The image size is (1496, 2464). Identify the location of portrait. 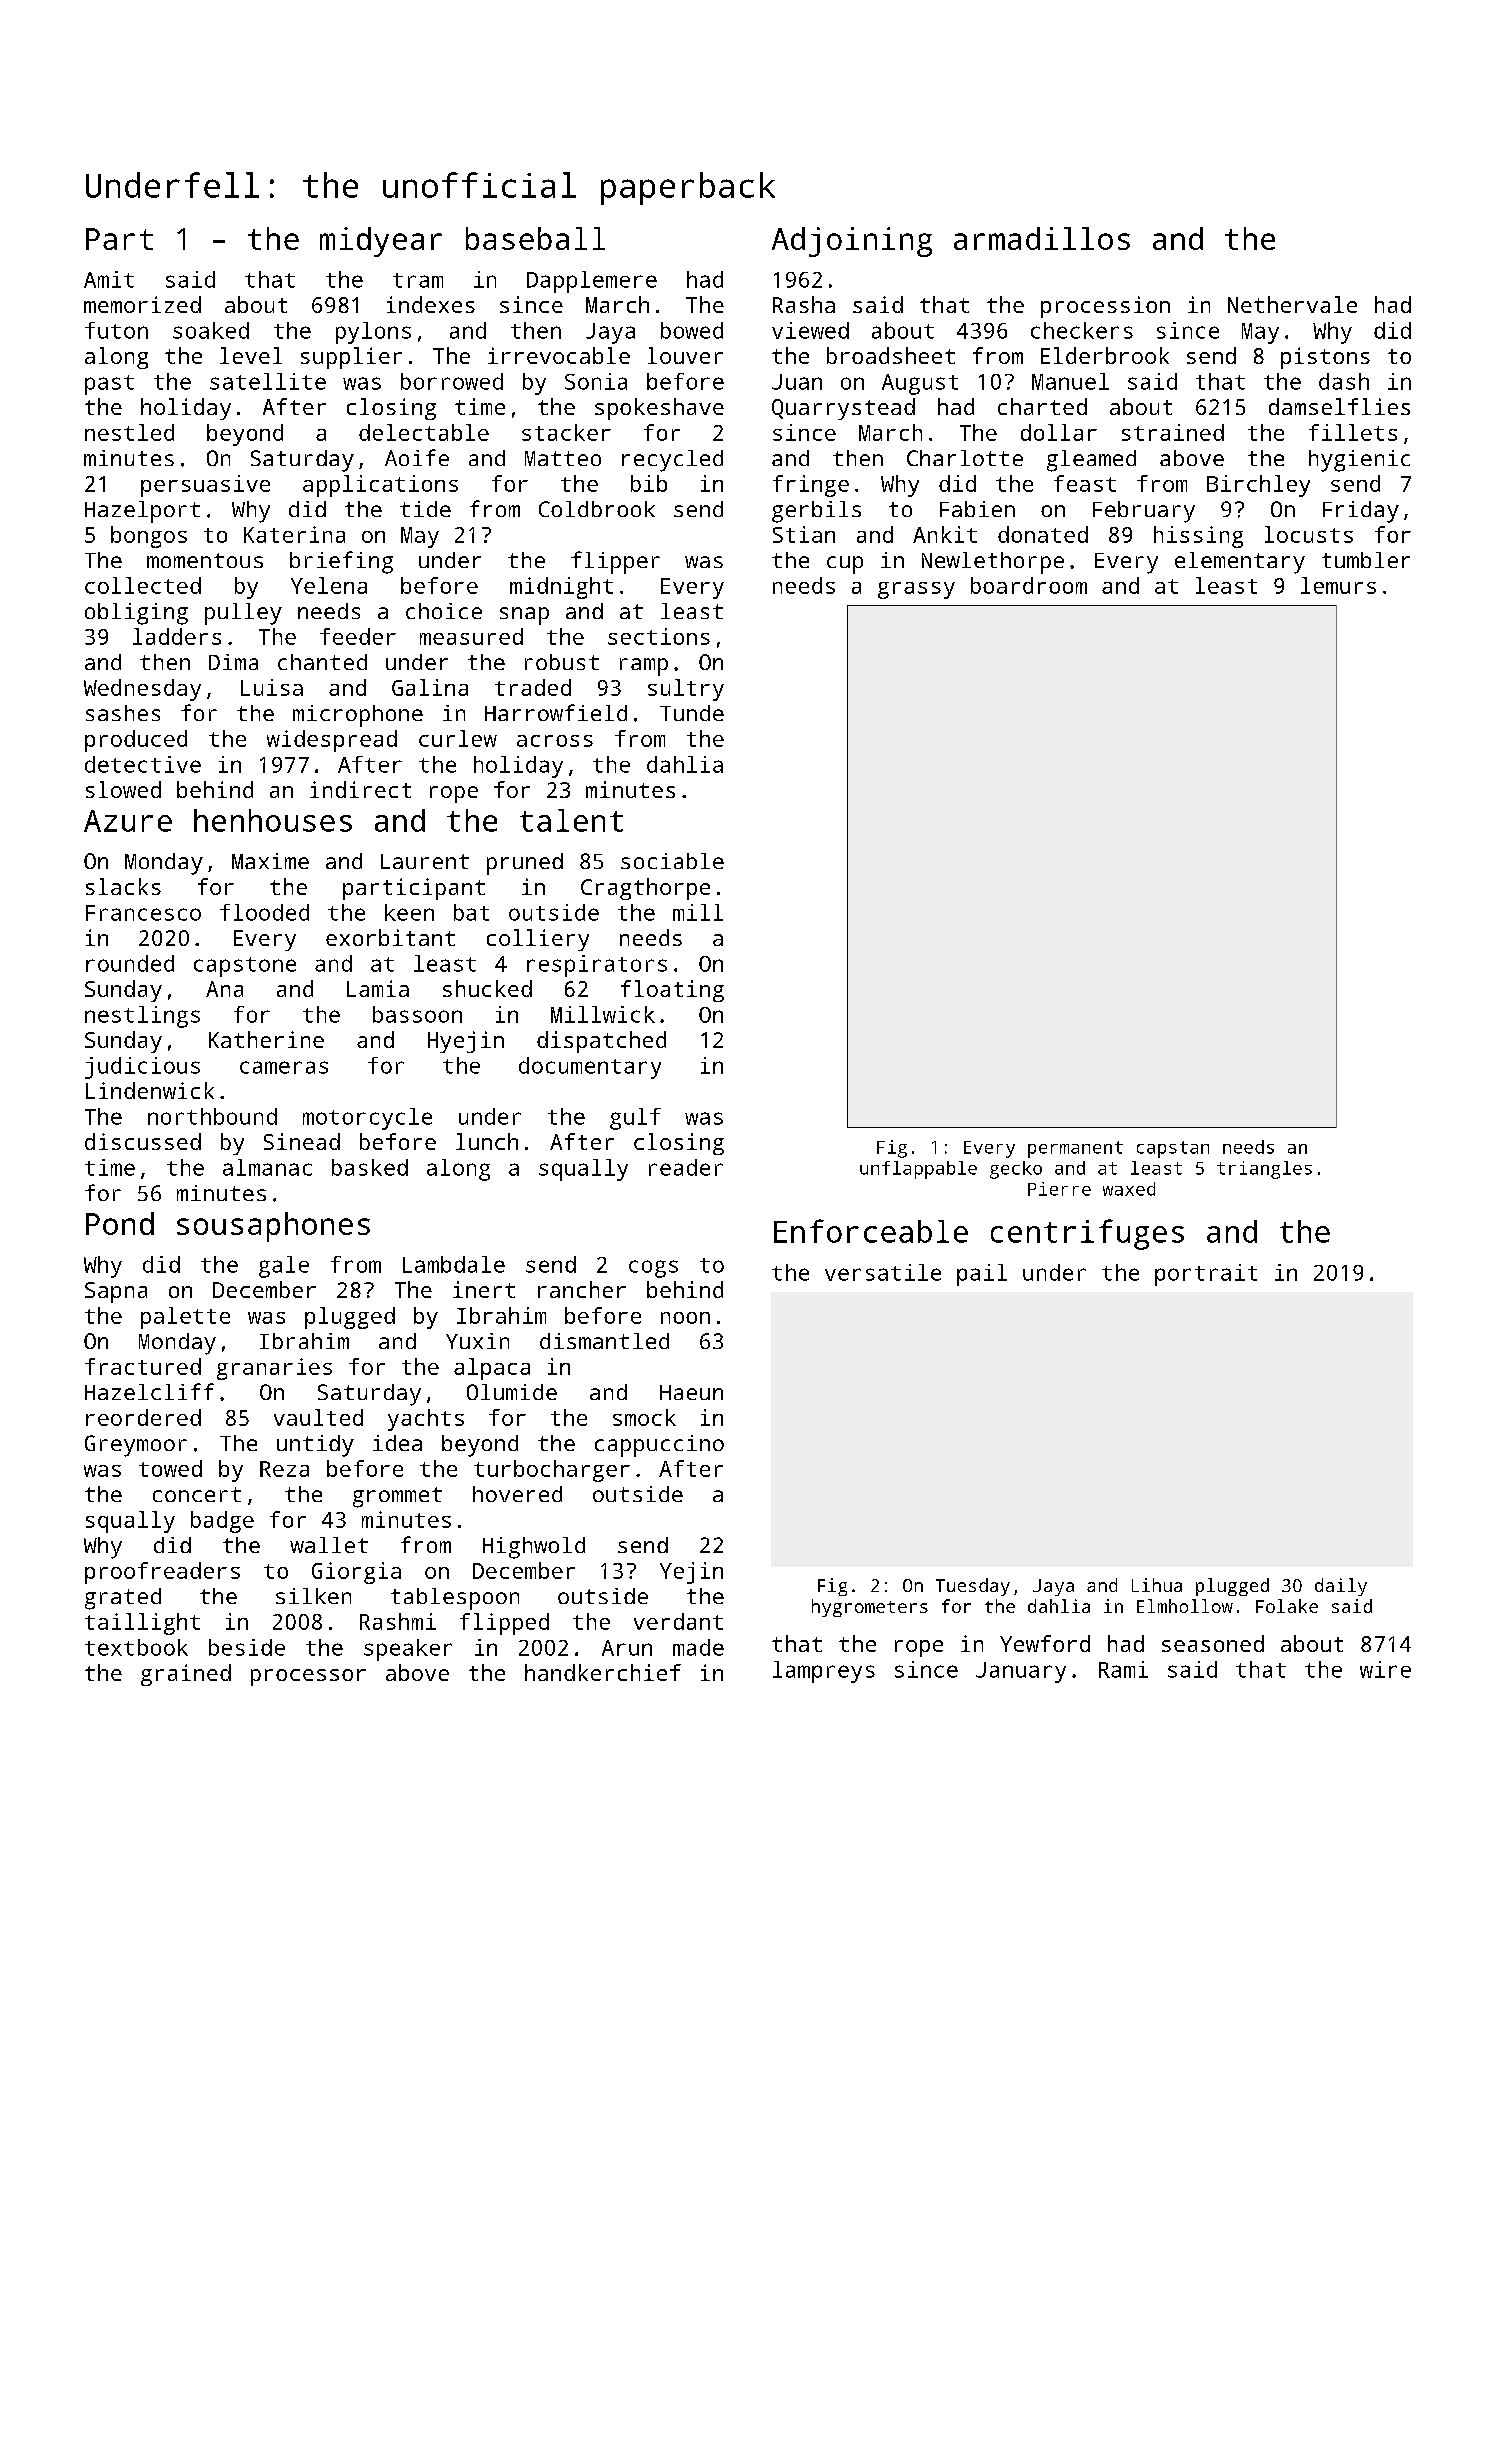
(1206, 1275).
